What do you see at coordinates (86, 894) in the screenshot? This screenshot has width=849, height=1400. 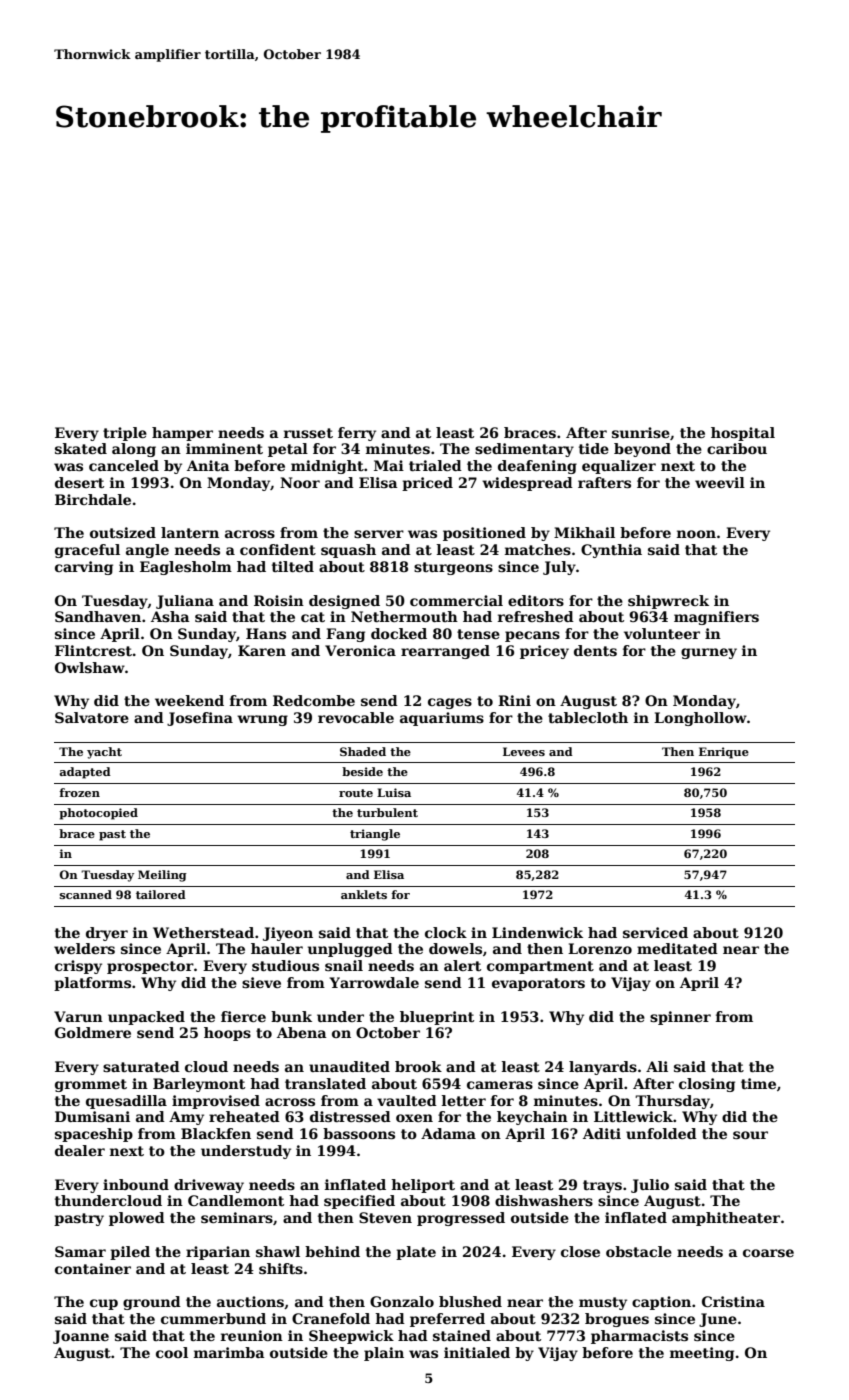 I see `scanned` at bounding box center [86, 894].
